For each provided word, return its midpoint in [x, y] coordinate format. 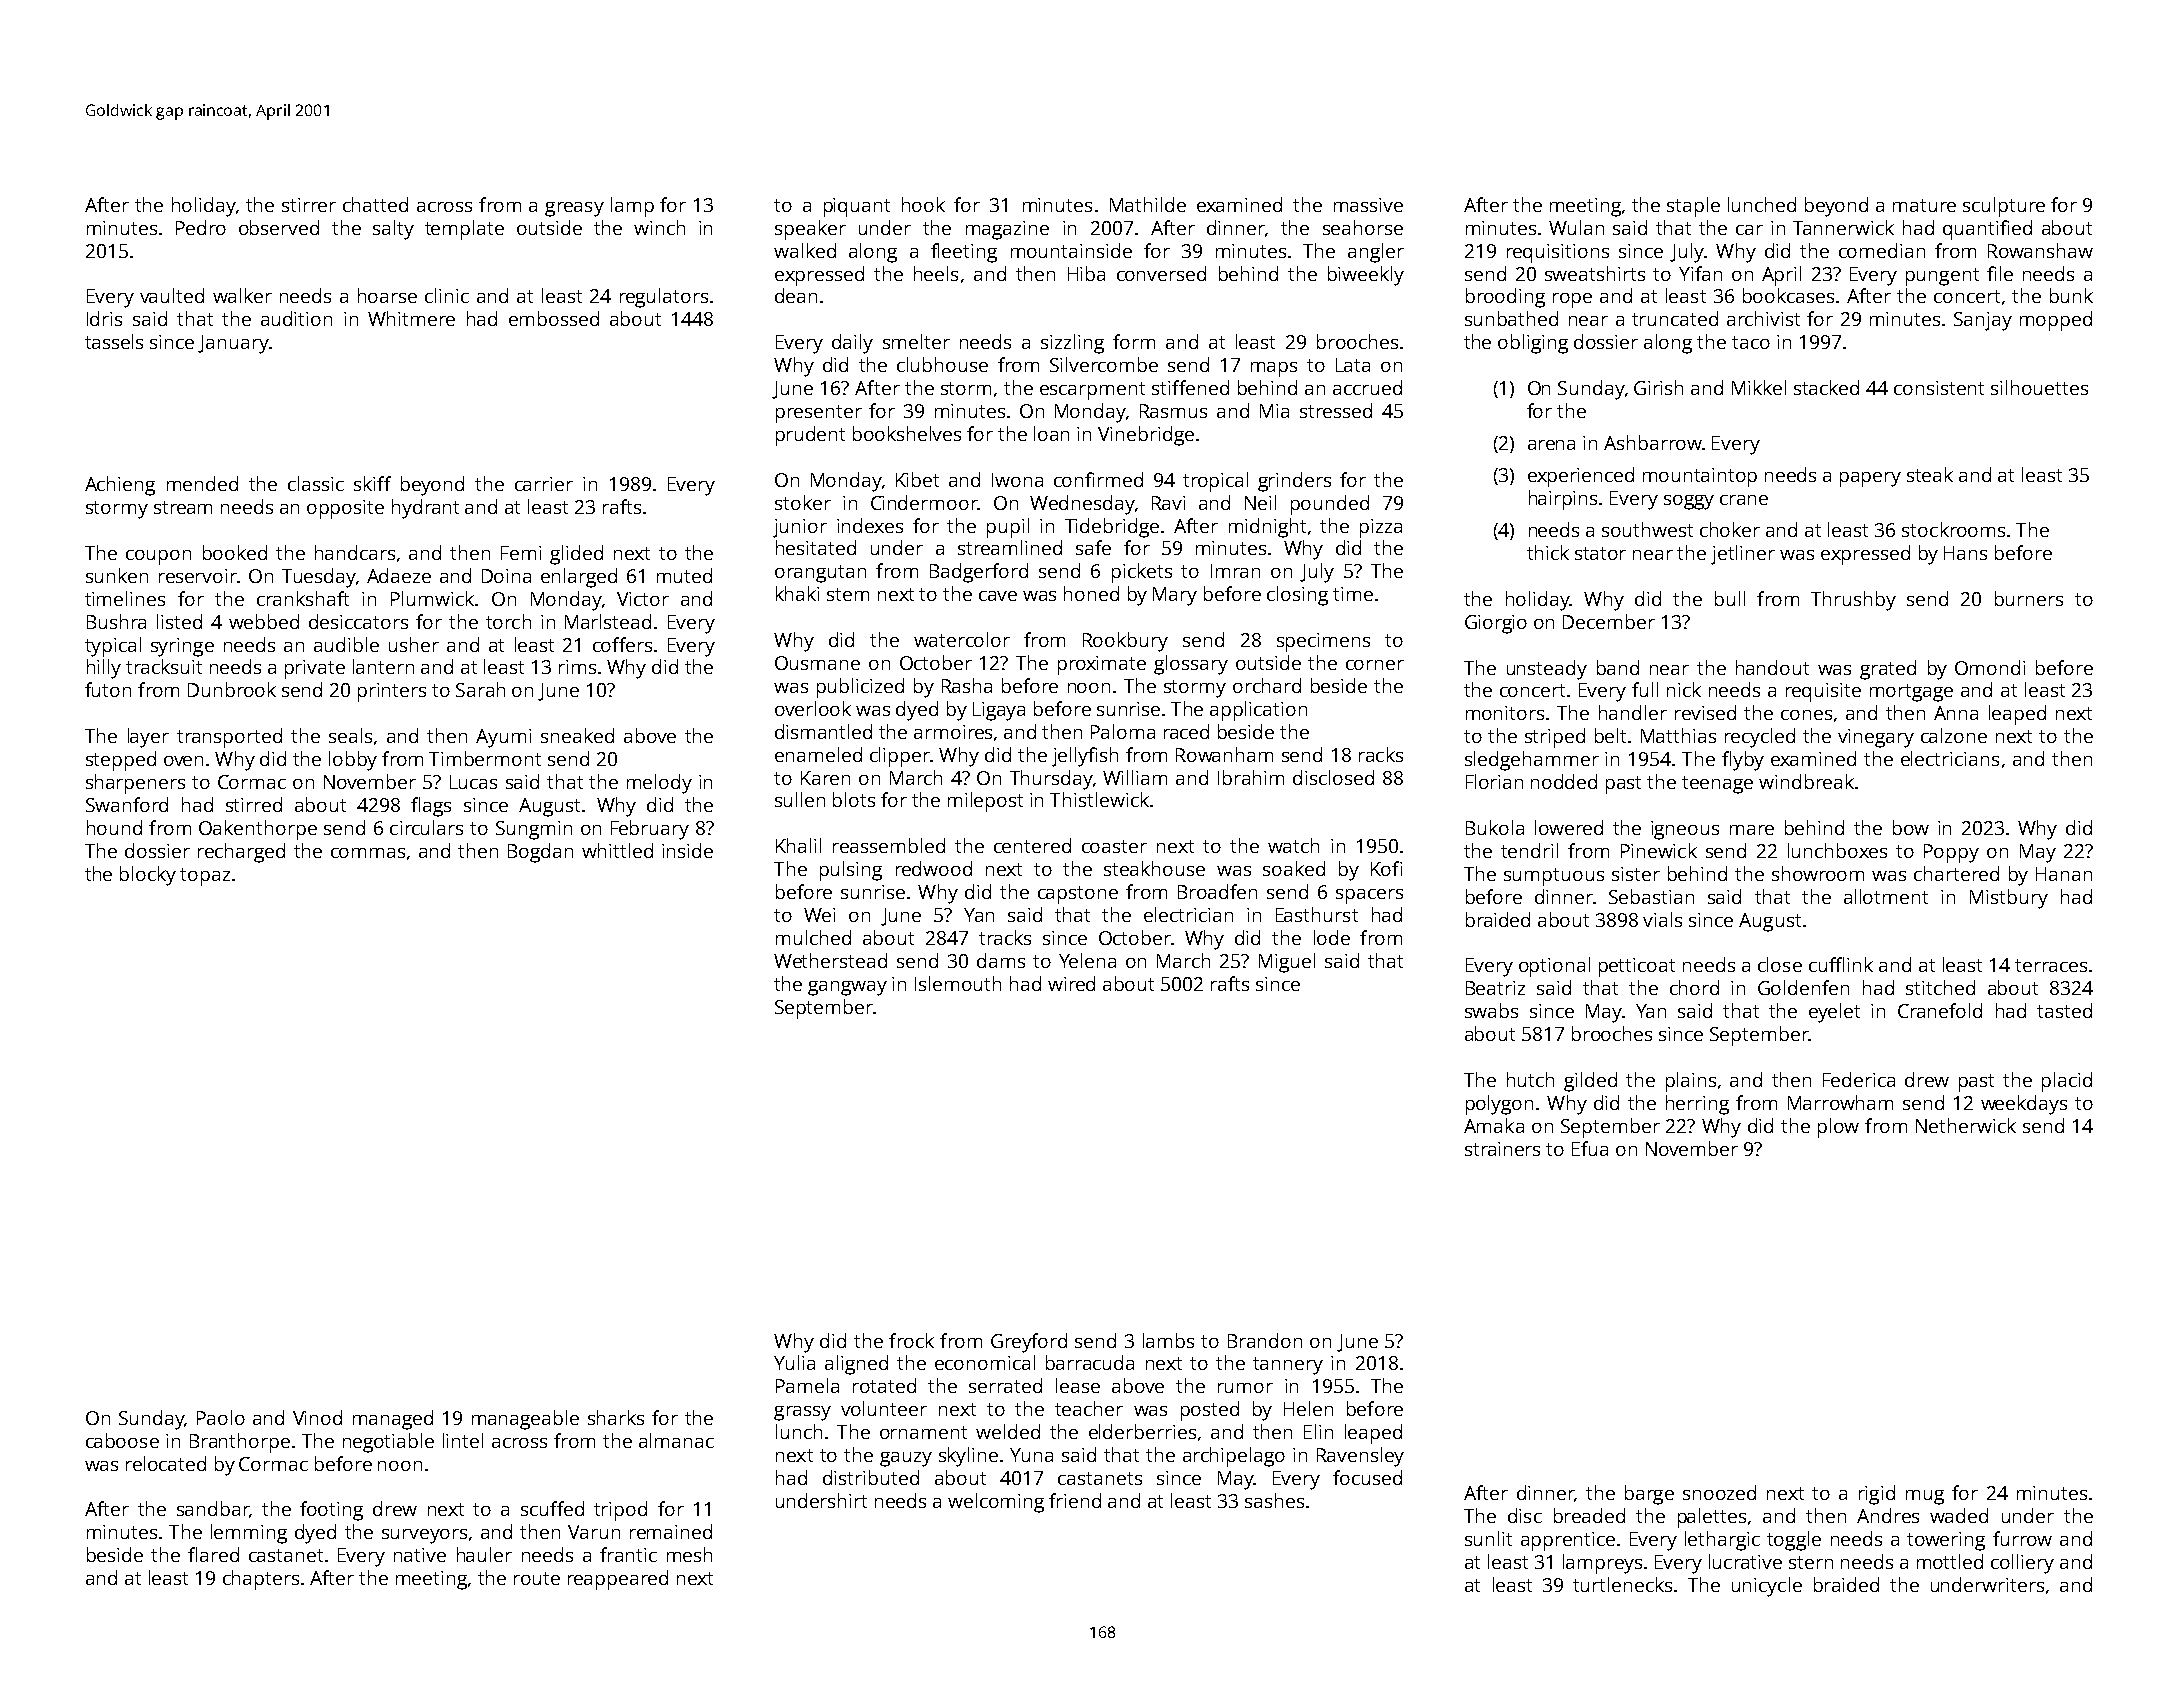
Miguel [1287, 963]
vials [1662, 919]
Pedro [201, 227]
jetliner [1743, 555]
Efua [1590, 1148]
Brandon [1265, 1340]
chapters [261, 1580]
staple [1693, 207]
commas [368, 853]
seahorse [1363, 227]
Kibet [917, 479]
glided [576, 555]
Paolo [221, 1417]
